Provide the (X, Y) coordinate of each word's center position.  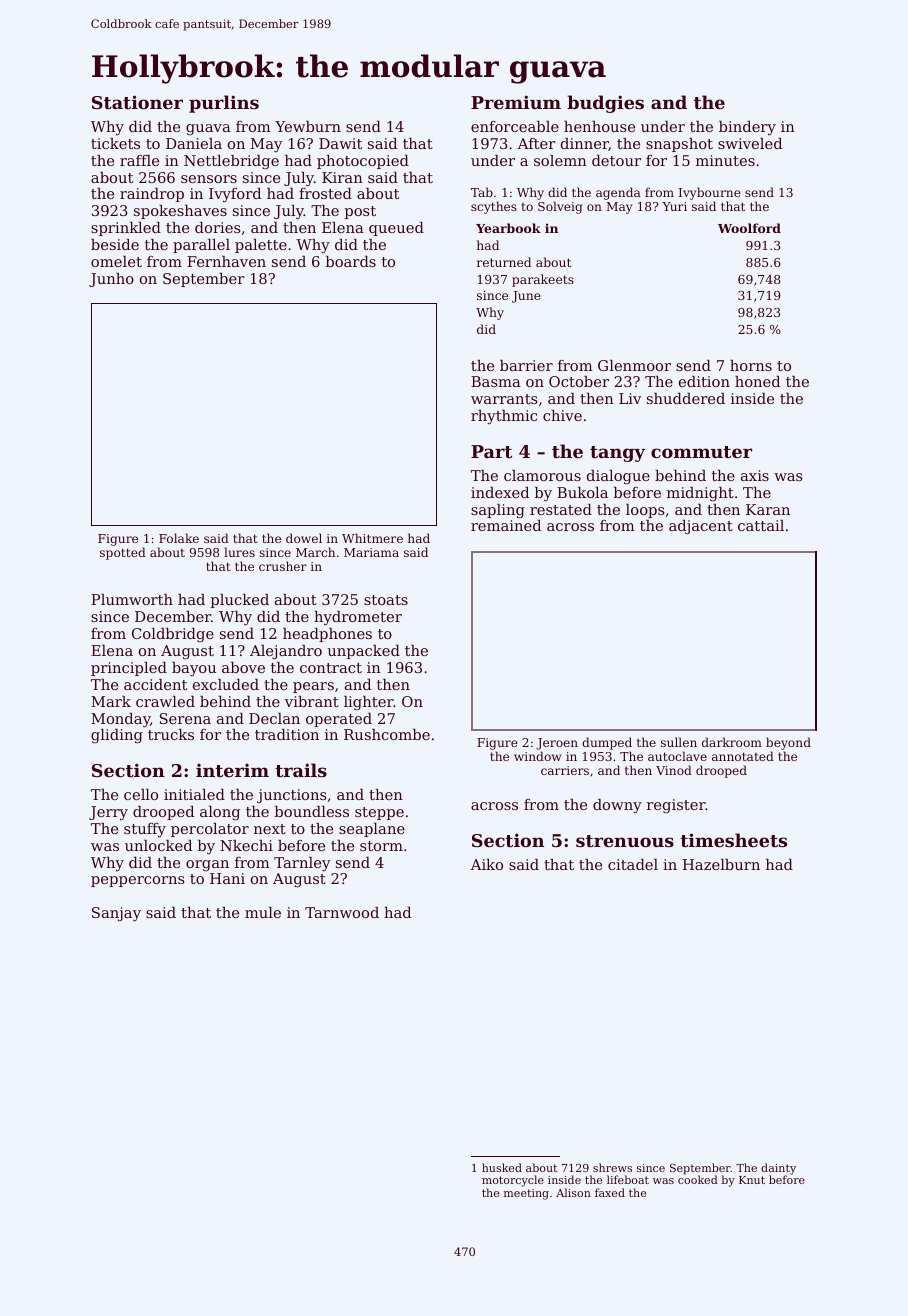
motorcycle (513, 1181)
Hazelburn (721, 864)
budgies (605, 104)
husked (502, 1167)
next (270, 829)
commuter (701, 452)
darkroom (732, 742)
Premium (516, 102)
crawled (165, 701)
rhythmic (504, 417)
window (537, 756)
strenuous (625, 841)
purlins (224, 104)
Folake (179, 538)
